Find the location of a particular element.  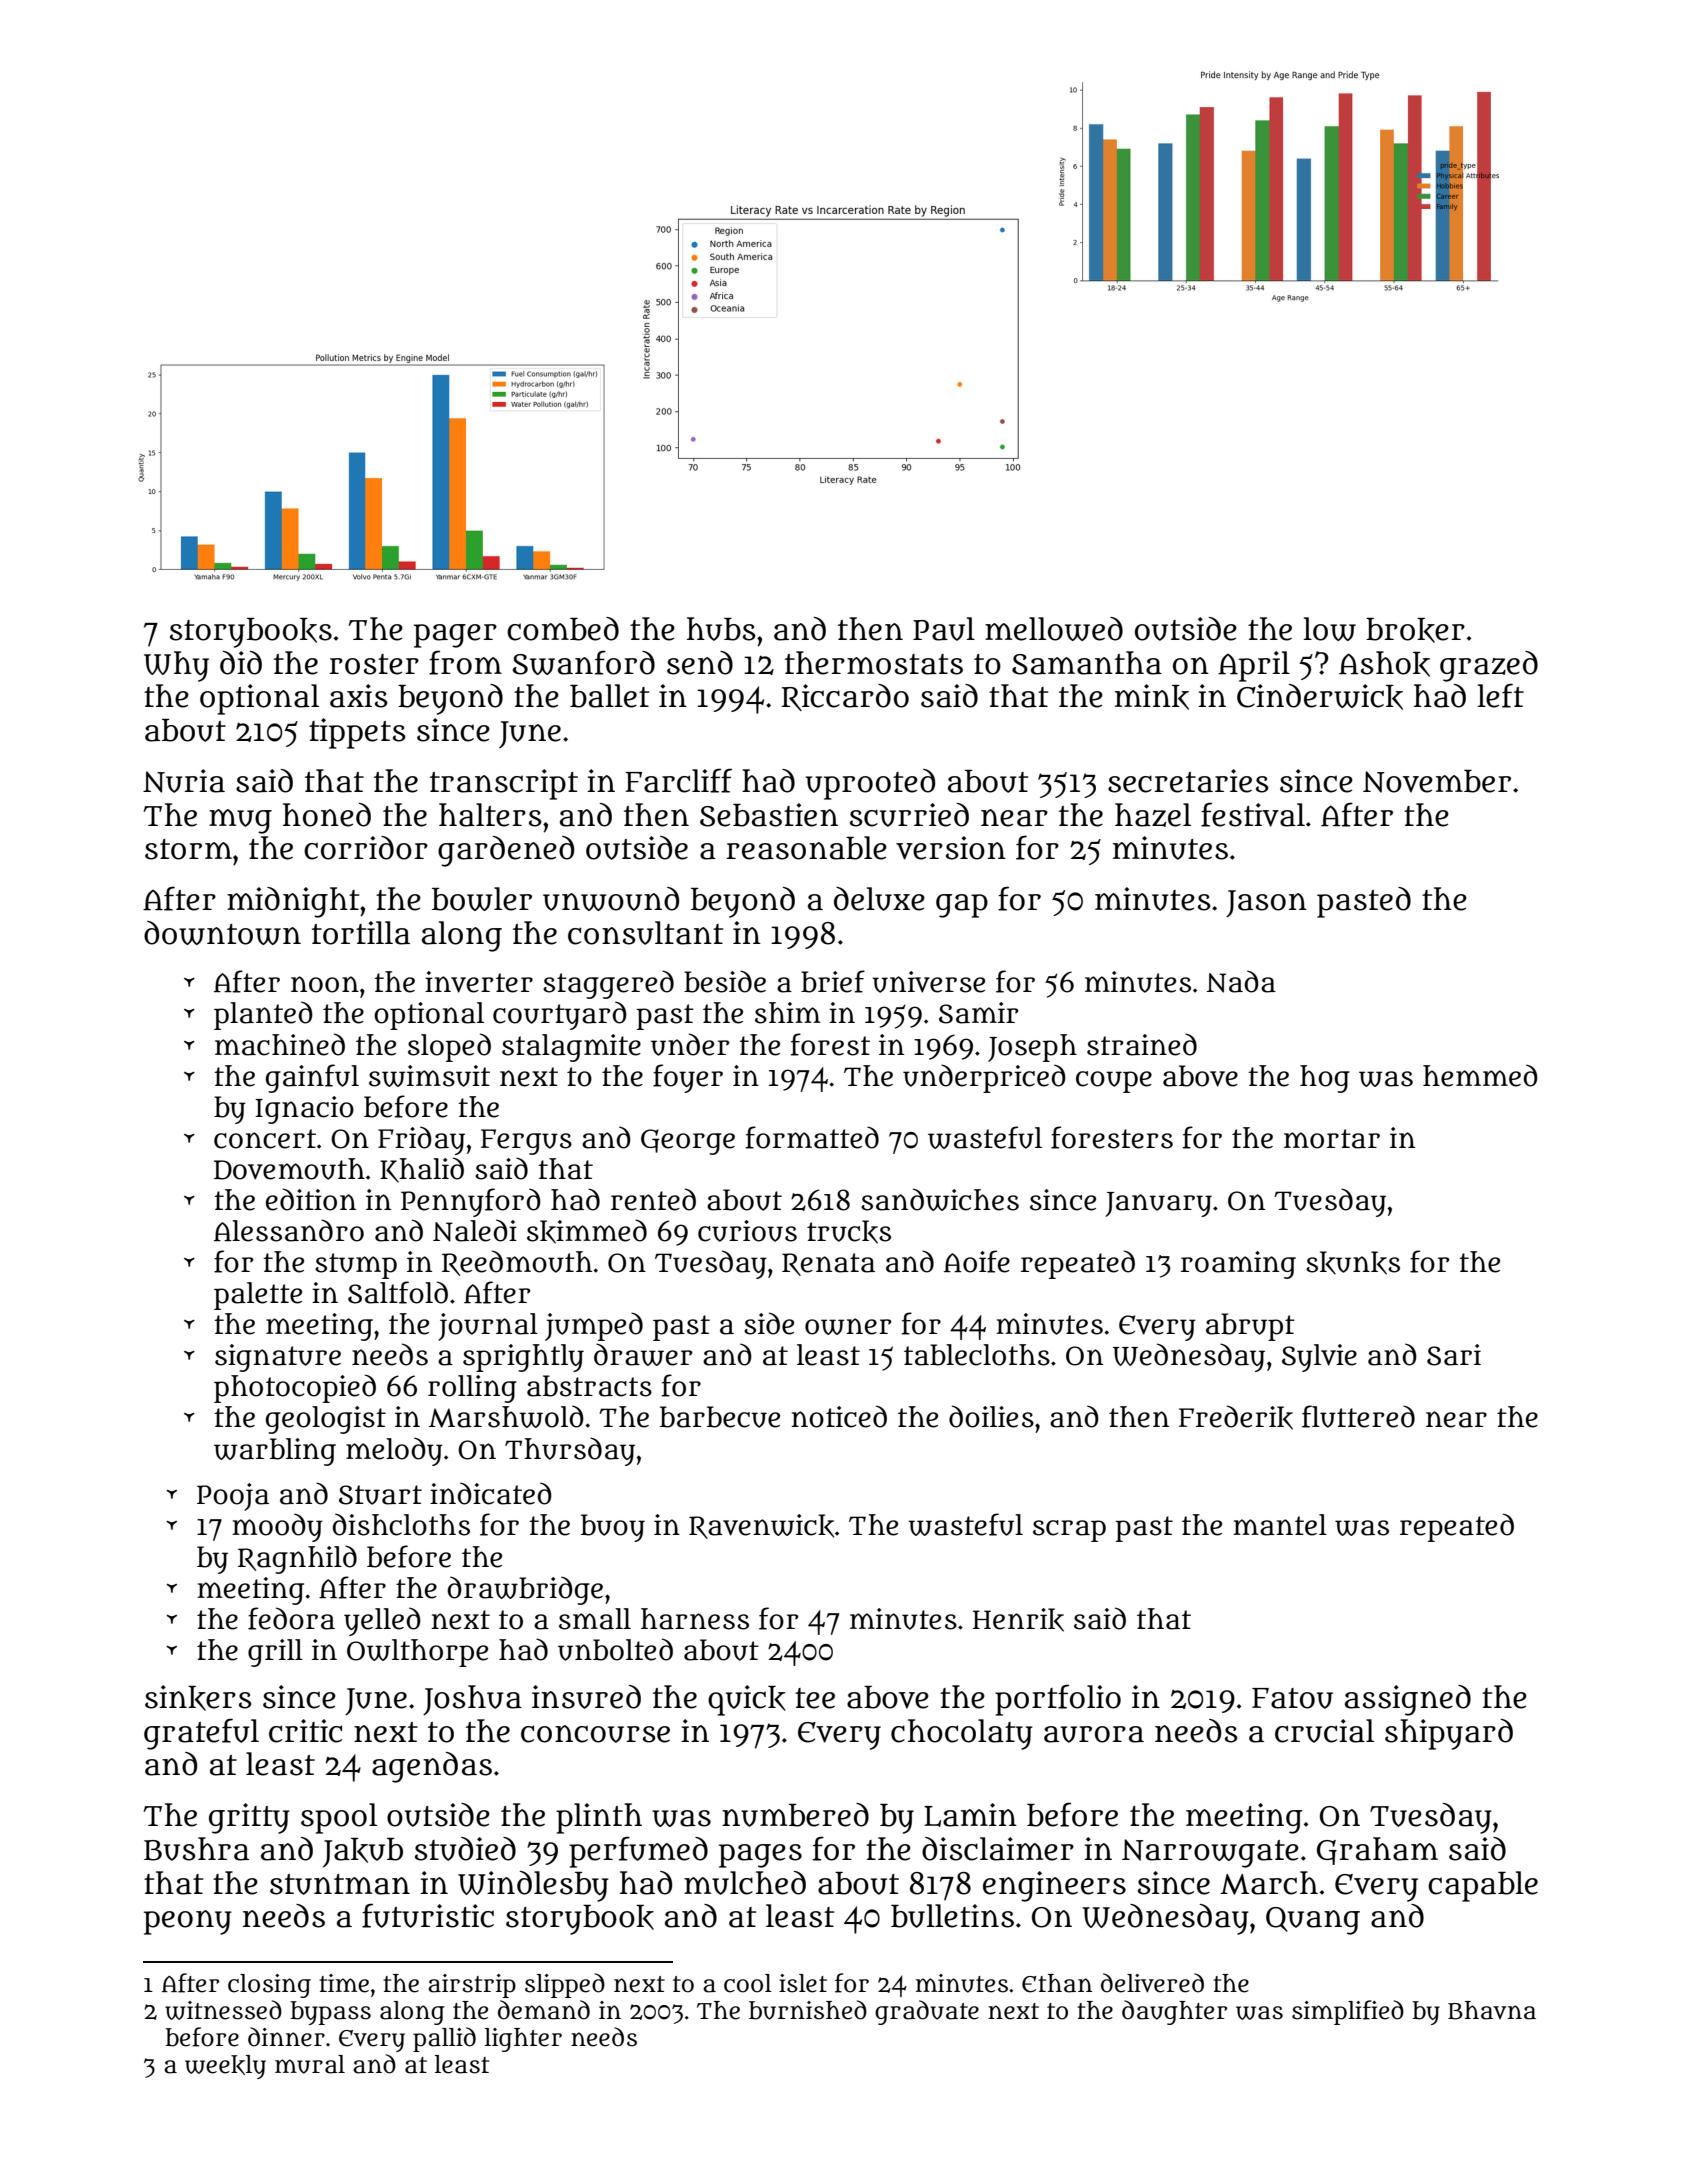

hubs is located at coordinates (721, 629).
